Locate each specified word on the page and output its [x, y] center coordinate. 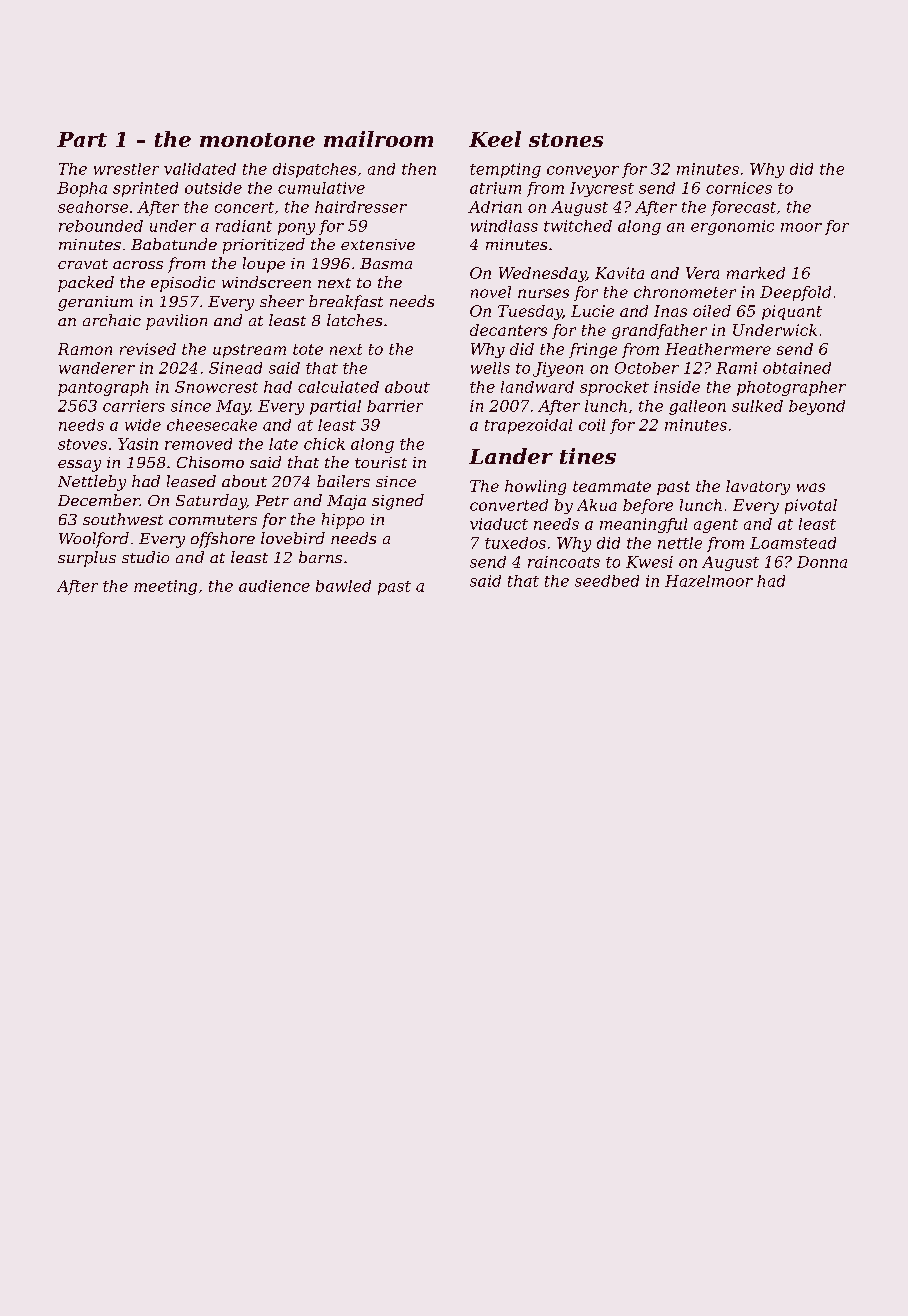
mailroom [378, 139]
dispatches [314, 170]
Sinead [235, 368]
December [98, 500]
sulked [757, 406]
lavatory [758, 487]
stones [566, 140]
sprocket [614, 388]
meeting [165, 587]
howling [535, 487]
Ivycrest [602, 189]
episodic [183, 284]
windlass [504, 226]
